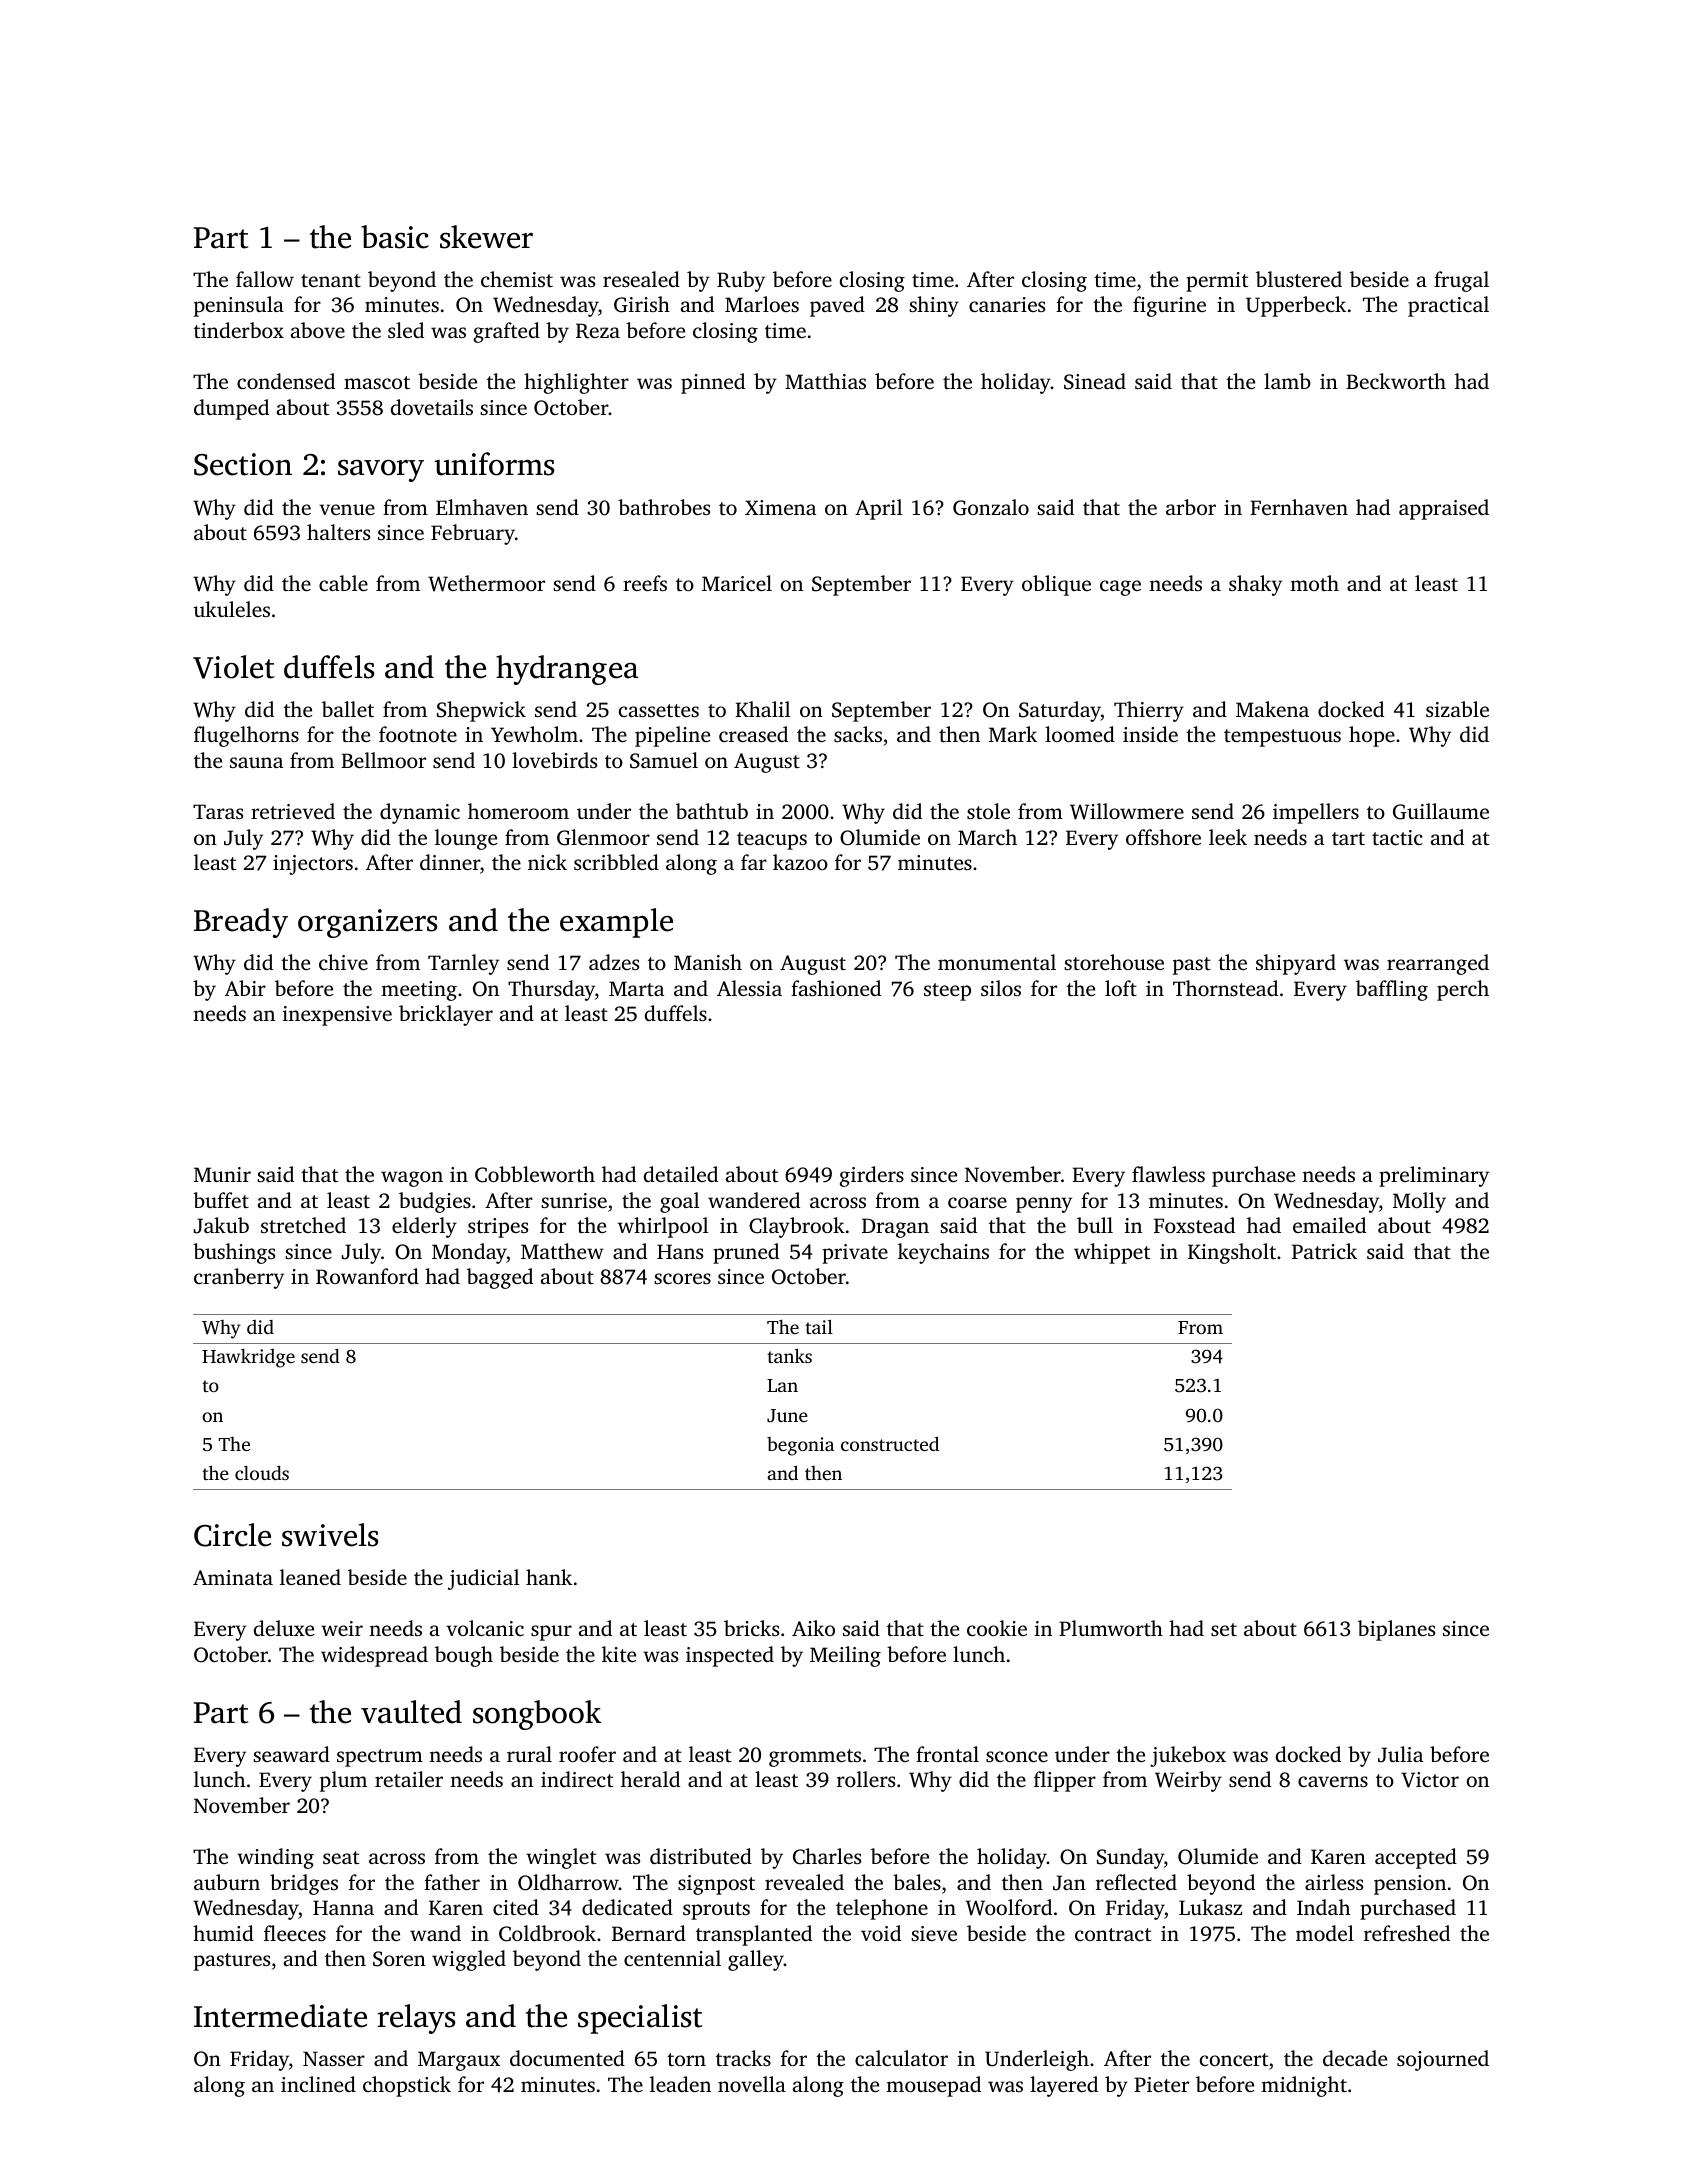  I want to click on Molly, so click(1419, 1202).
